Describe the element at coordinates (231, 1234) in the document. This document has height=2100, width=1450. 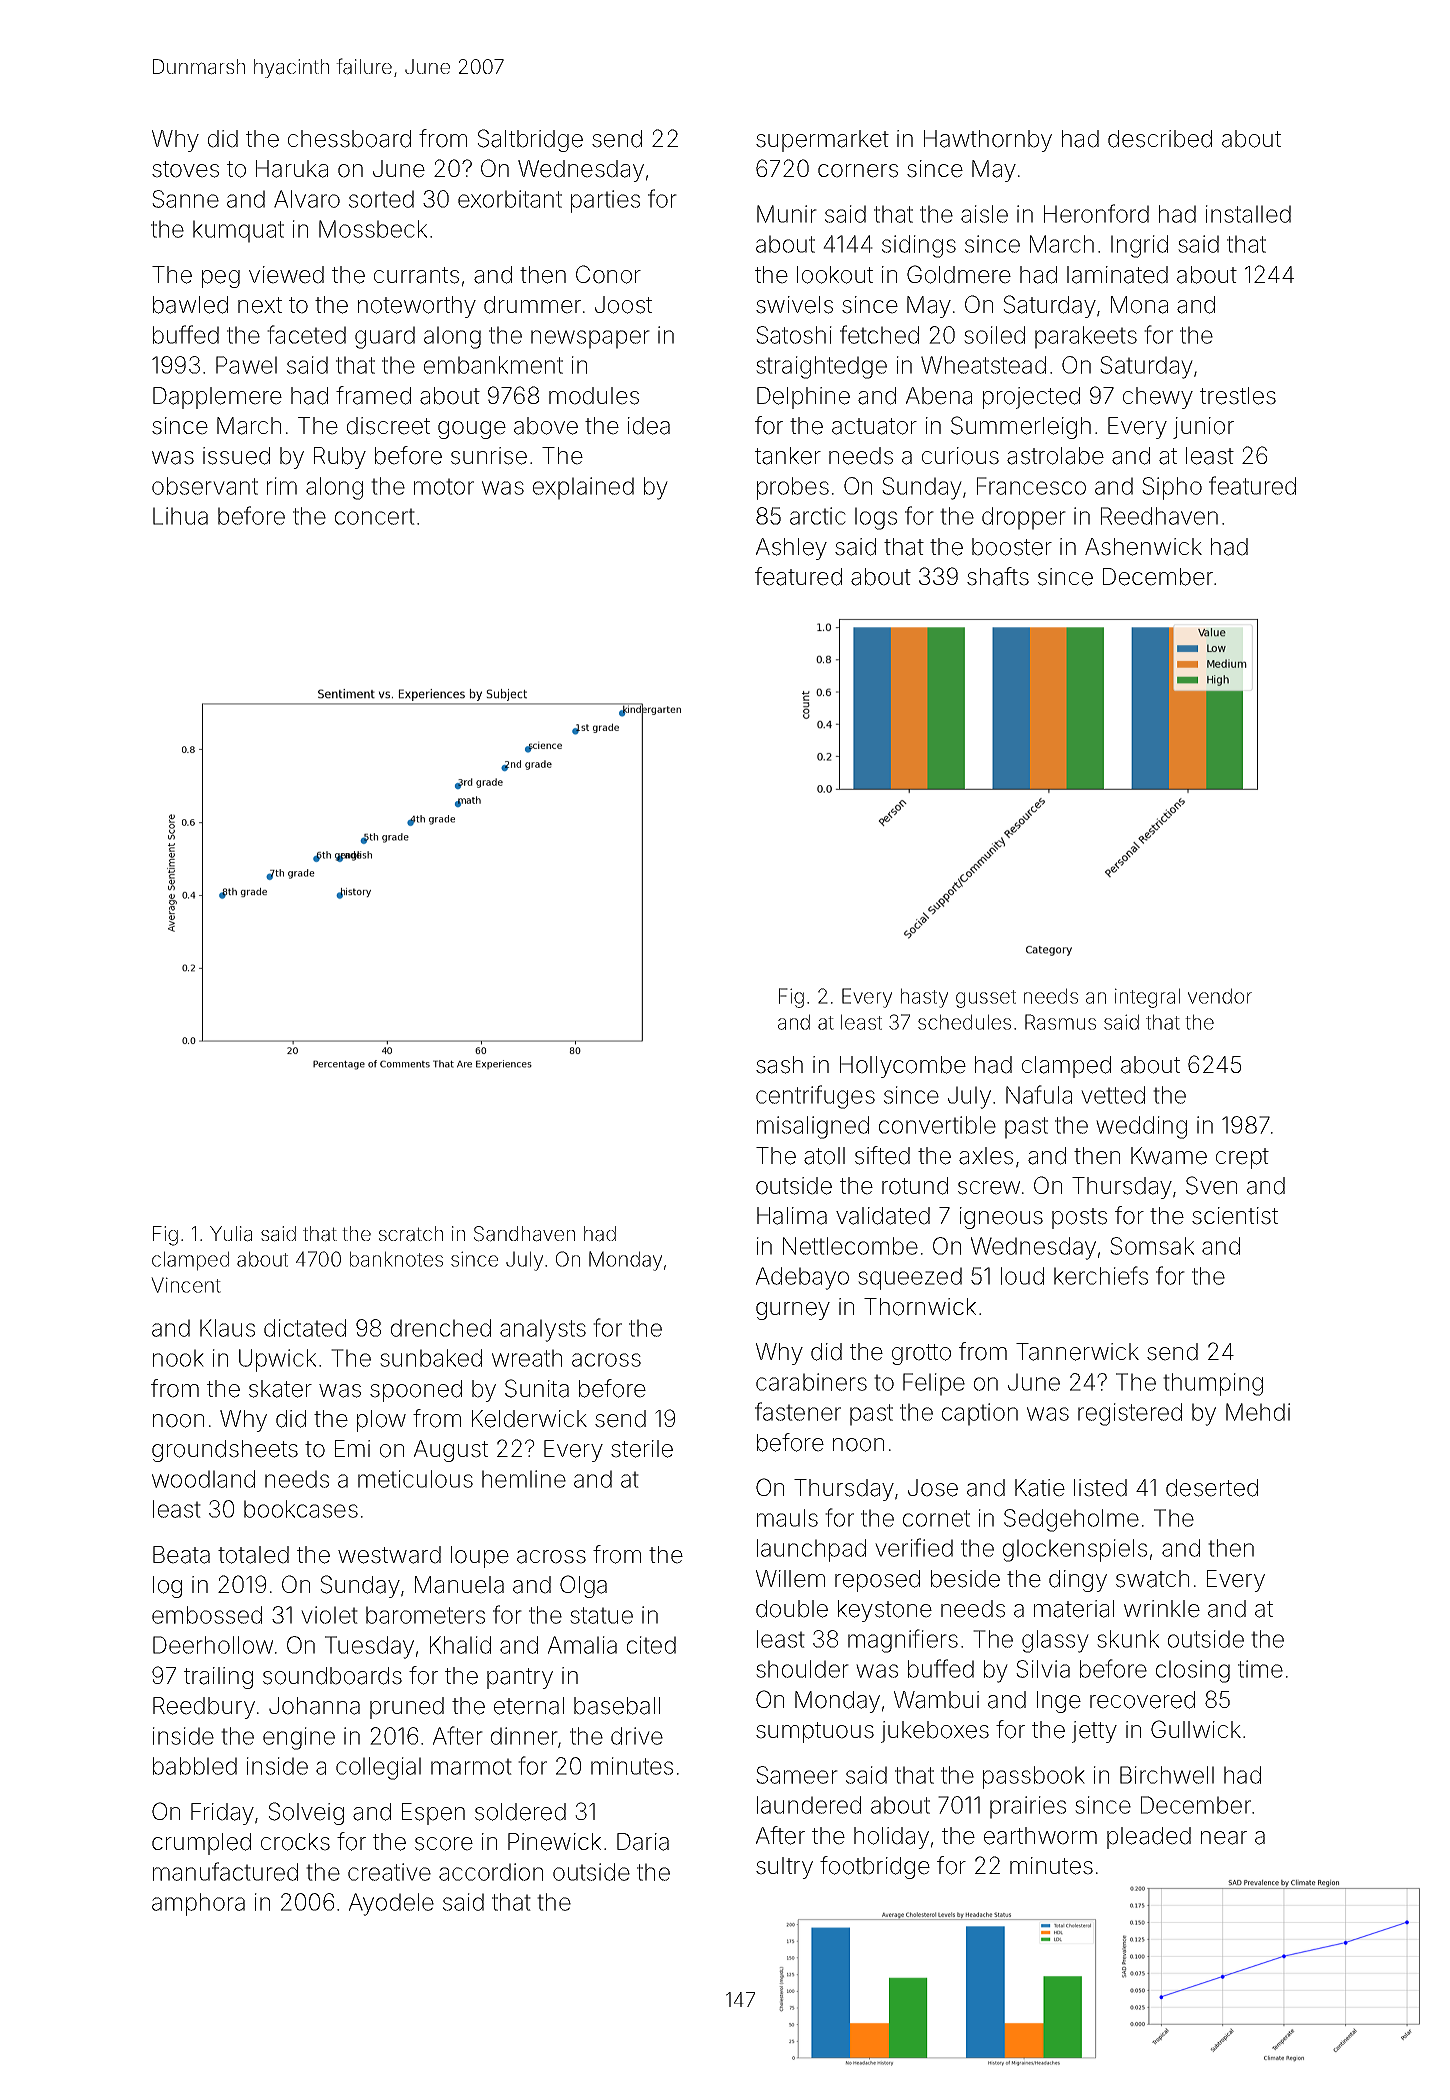
I see `Yulia` at that location.
